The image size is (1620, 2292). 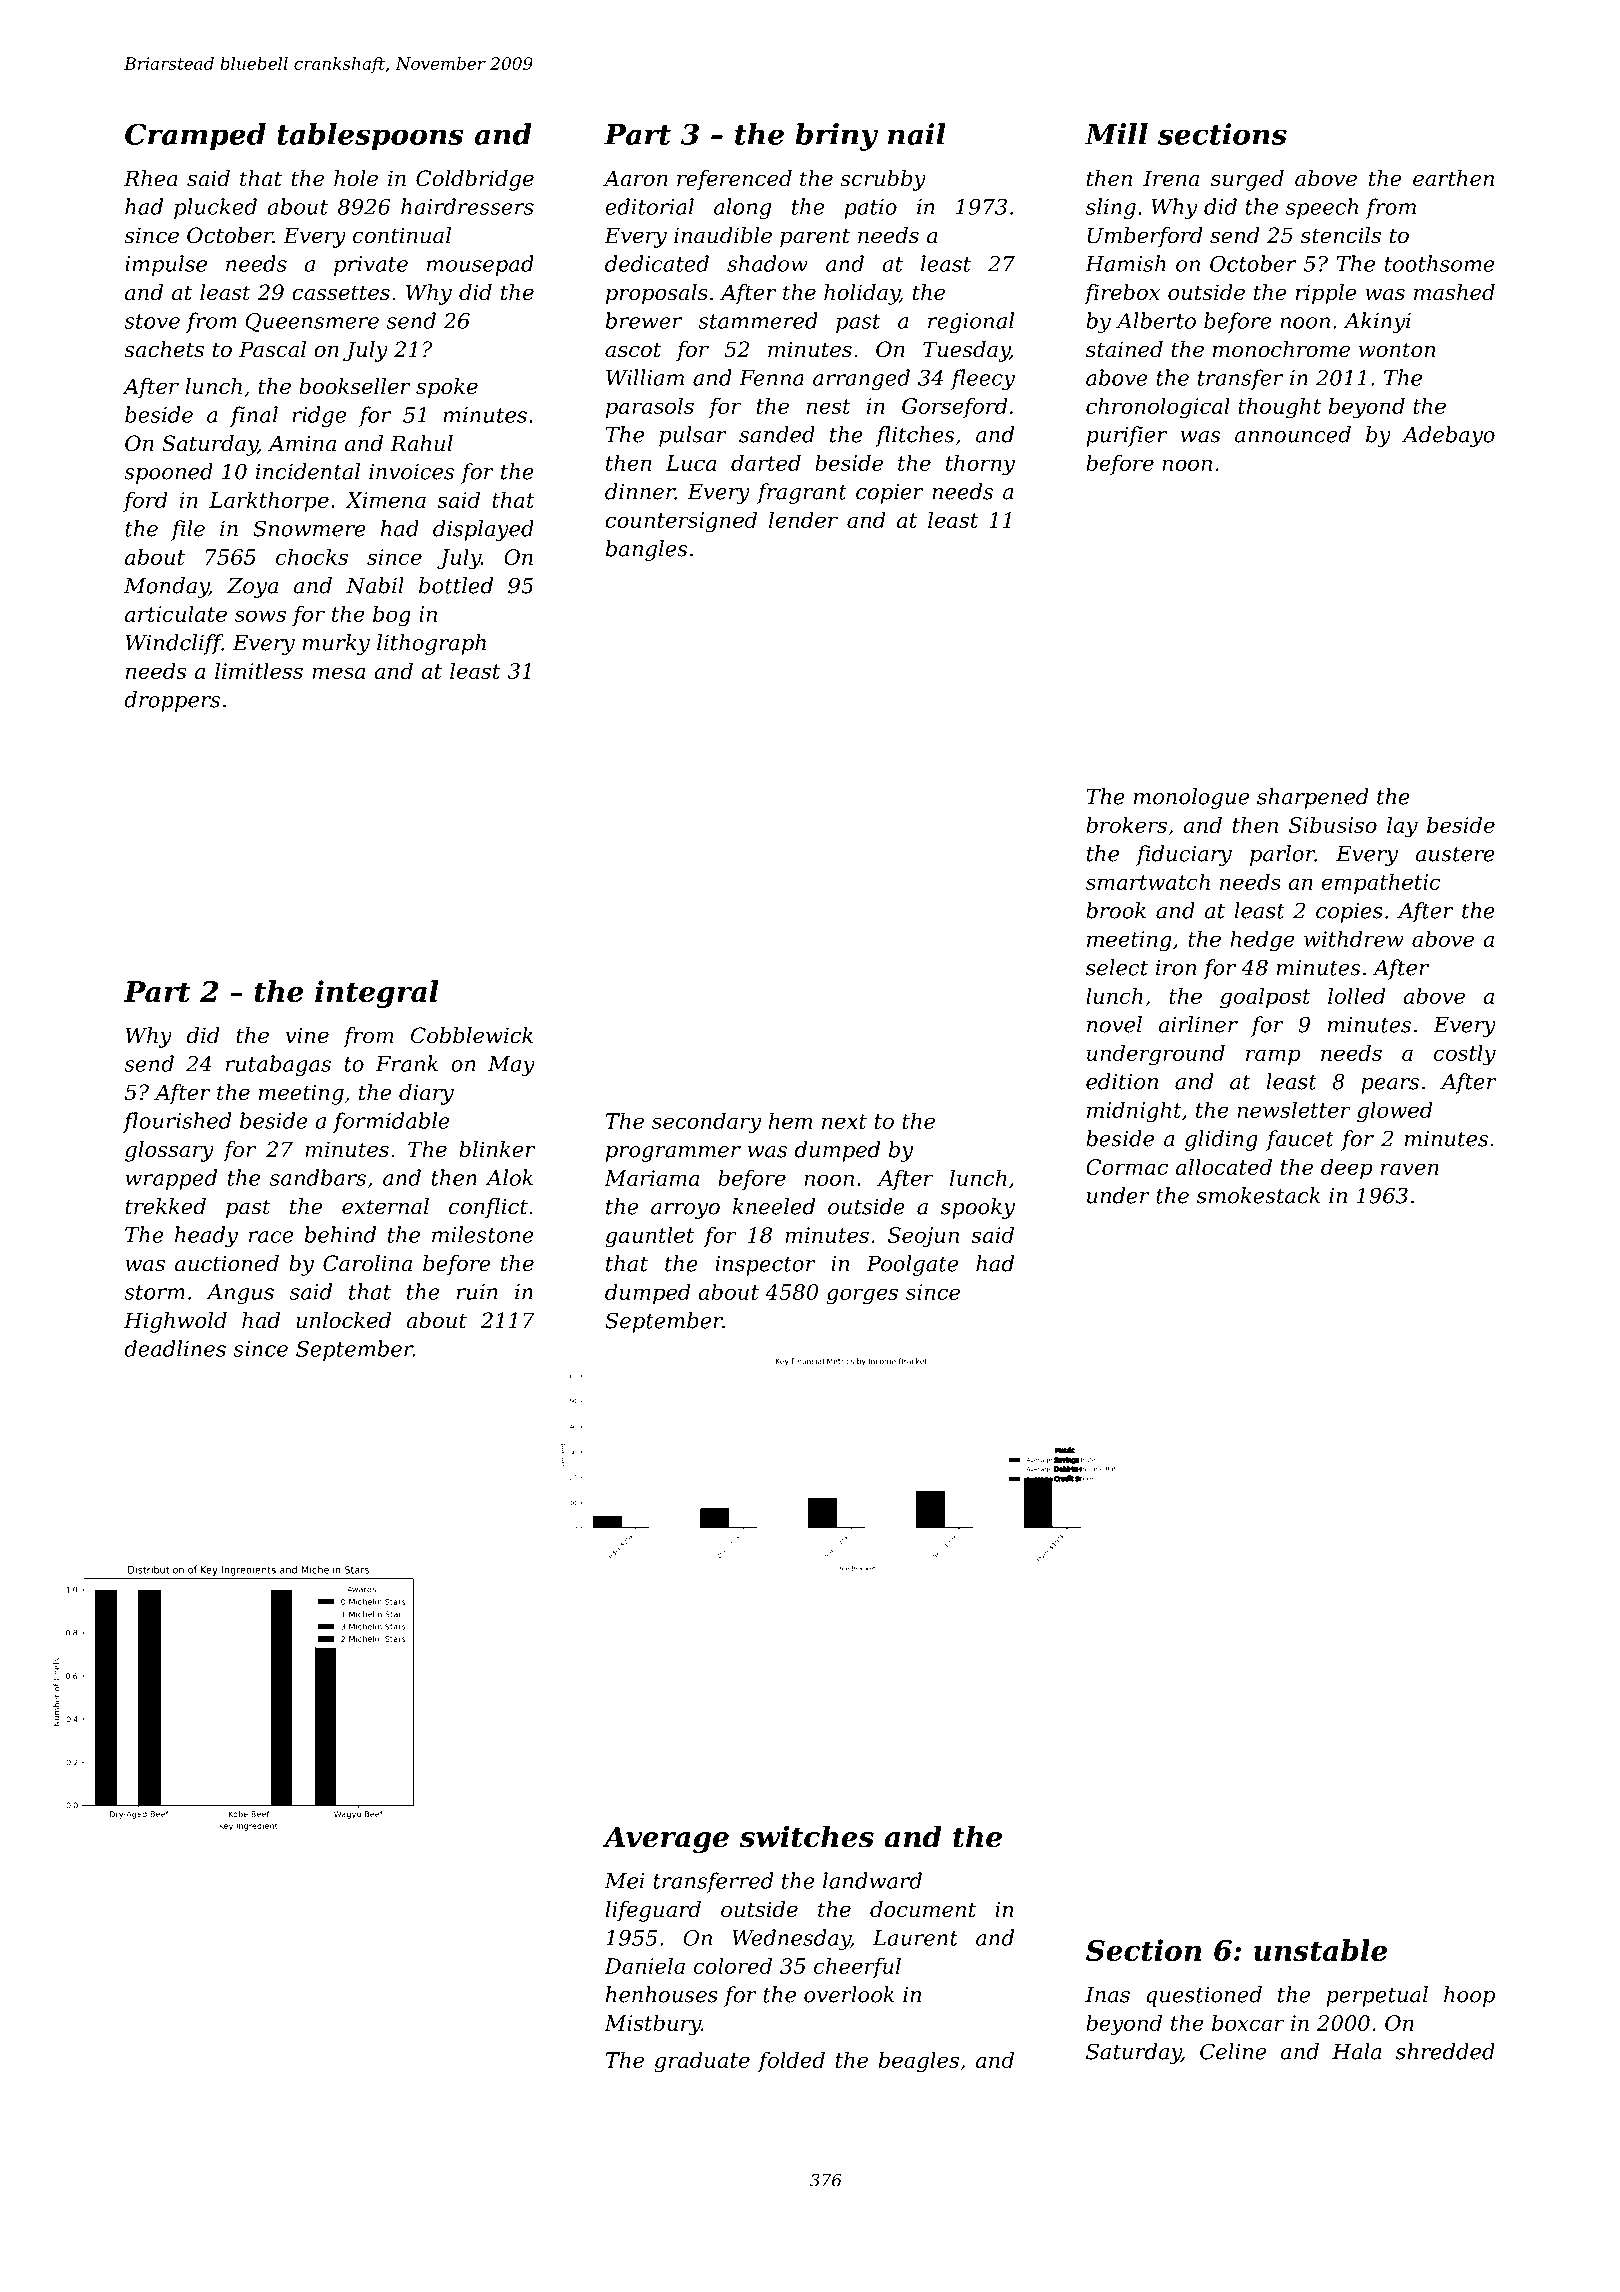 I want to click on empathetic, so click(x=1380, y=883).
